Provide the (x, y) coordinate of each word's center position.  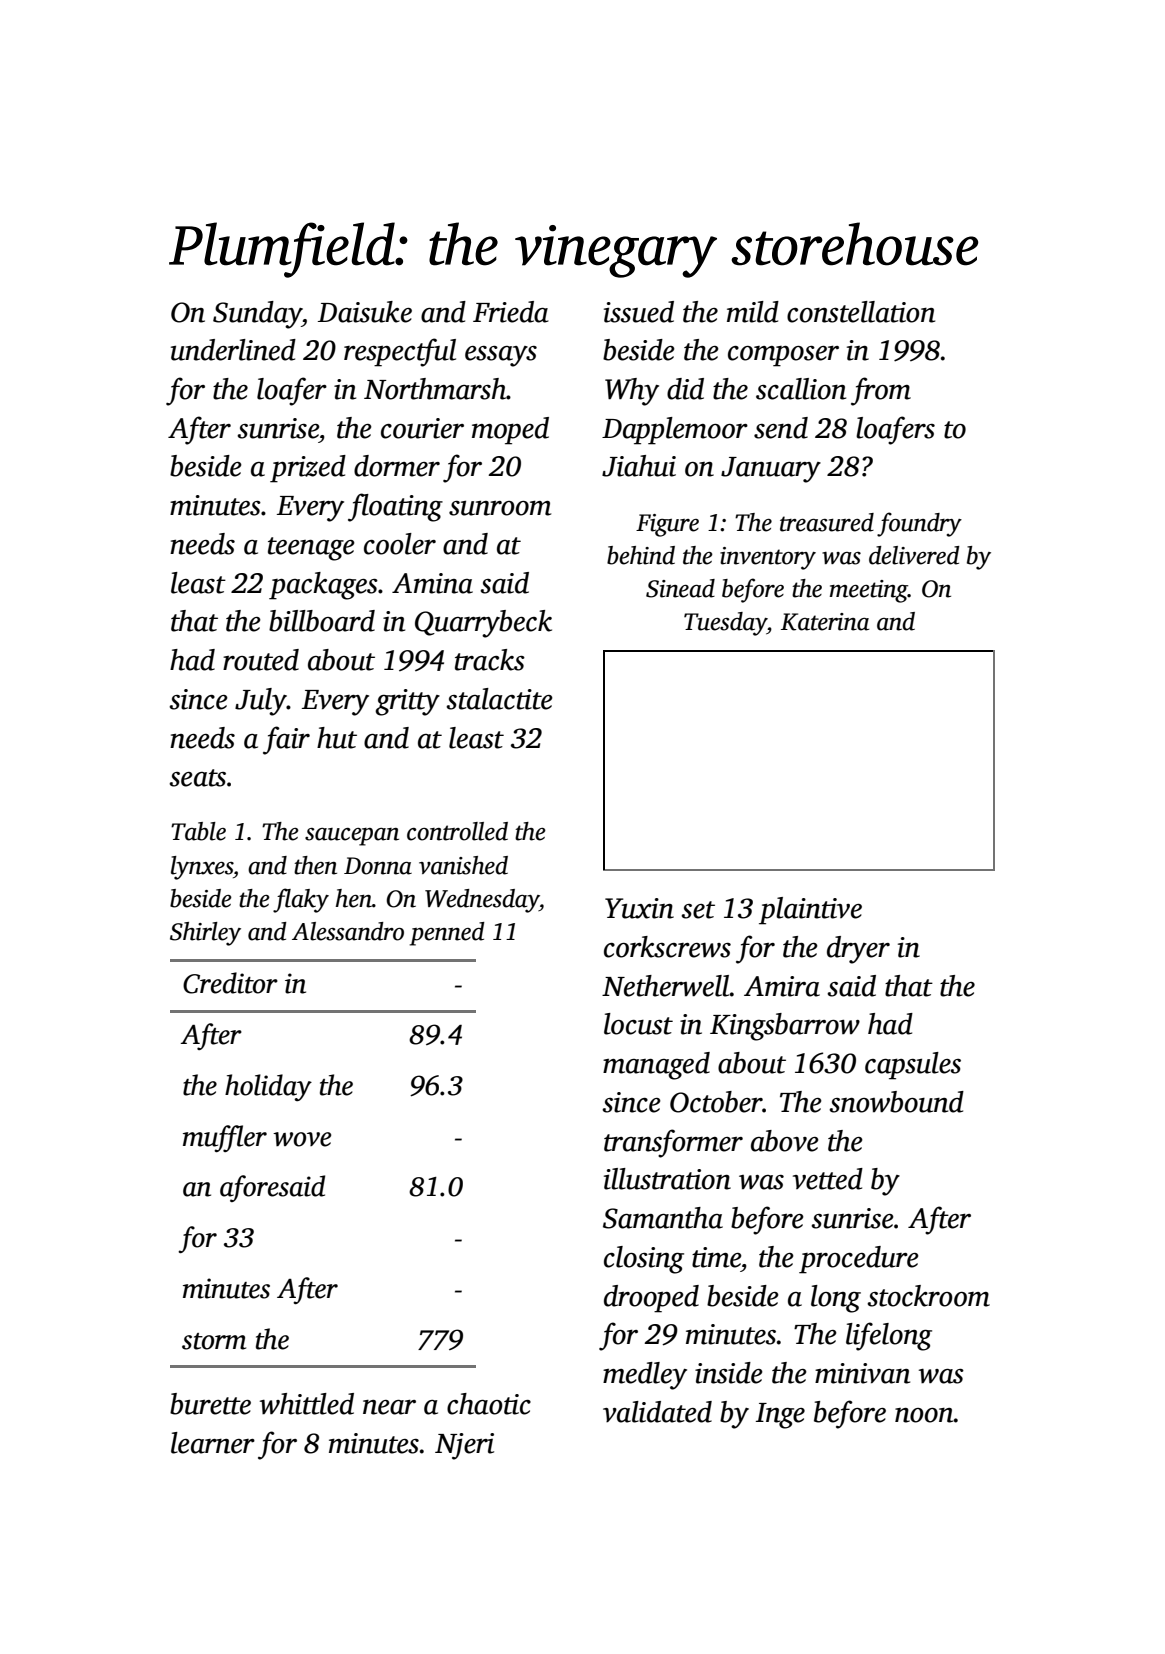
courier (422, 428)
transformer (673, 1143)
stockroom (928, 1296)
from (881, 391)
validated (657, 1412)
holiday (268, 1087)
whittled (307, 1404)
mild (753, 312)
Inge (780, 1416)
